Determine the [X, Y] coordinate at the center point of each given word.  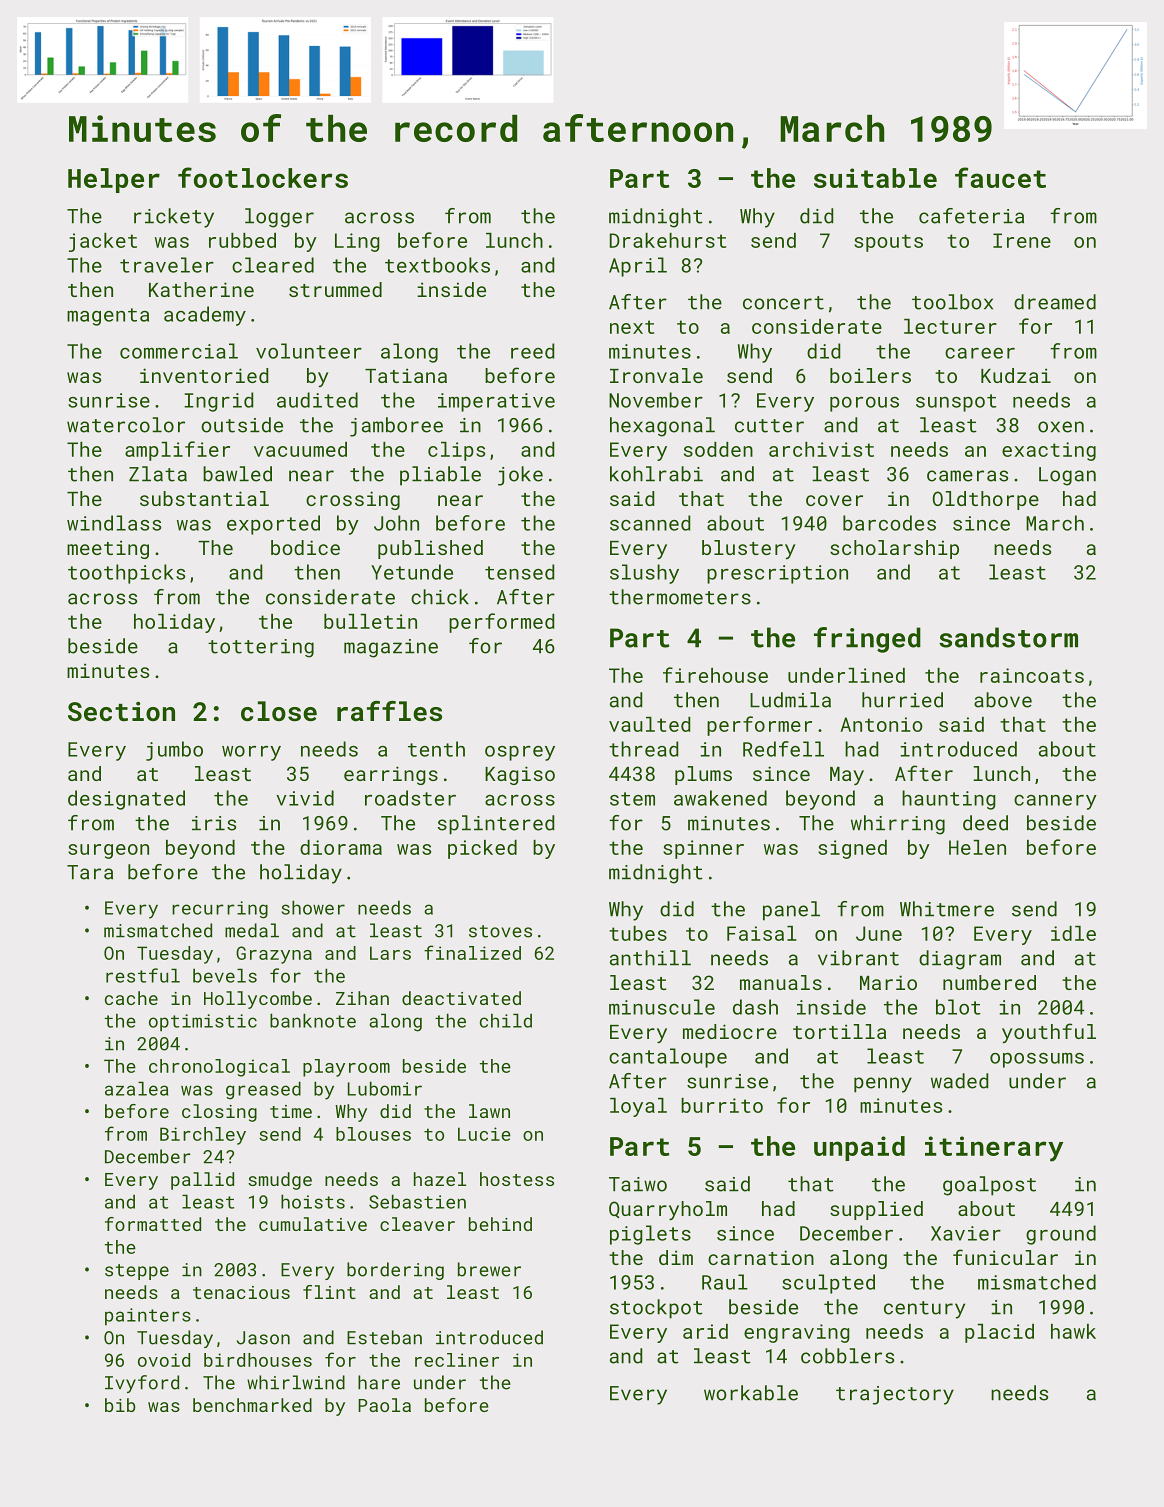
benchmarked [252, 1405]
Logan [1067, 476]
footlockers [263, 177]
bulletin [370, 621]
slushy [644, 574]
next [632, 327]
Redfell [783, 749]
